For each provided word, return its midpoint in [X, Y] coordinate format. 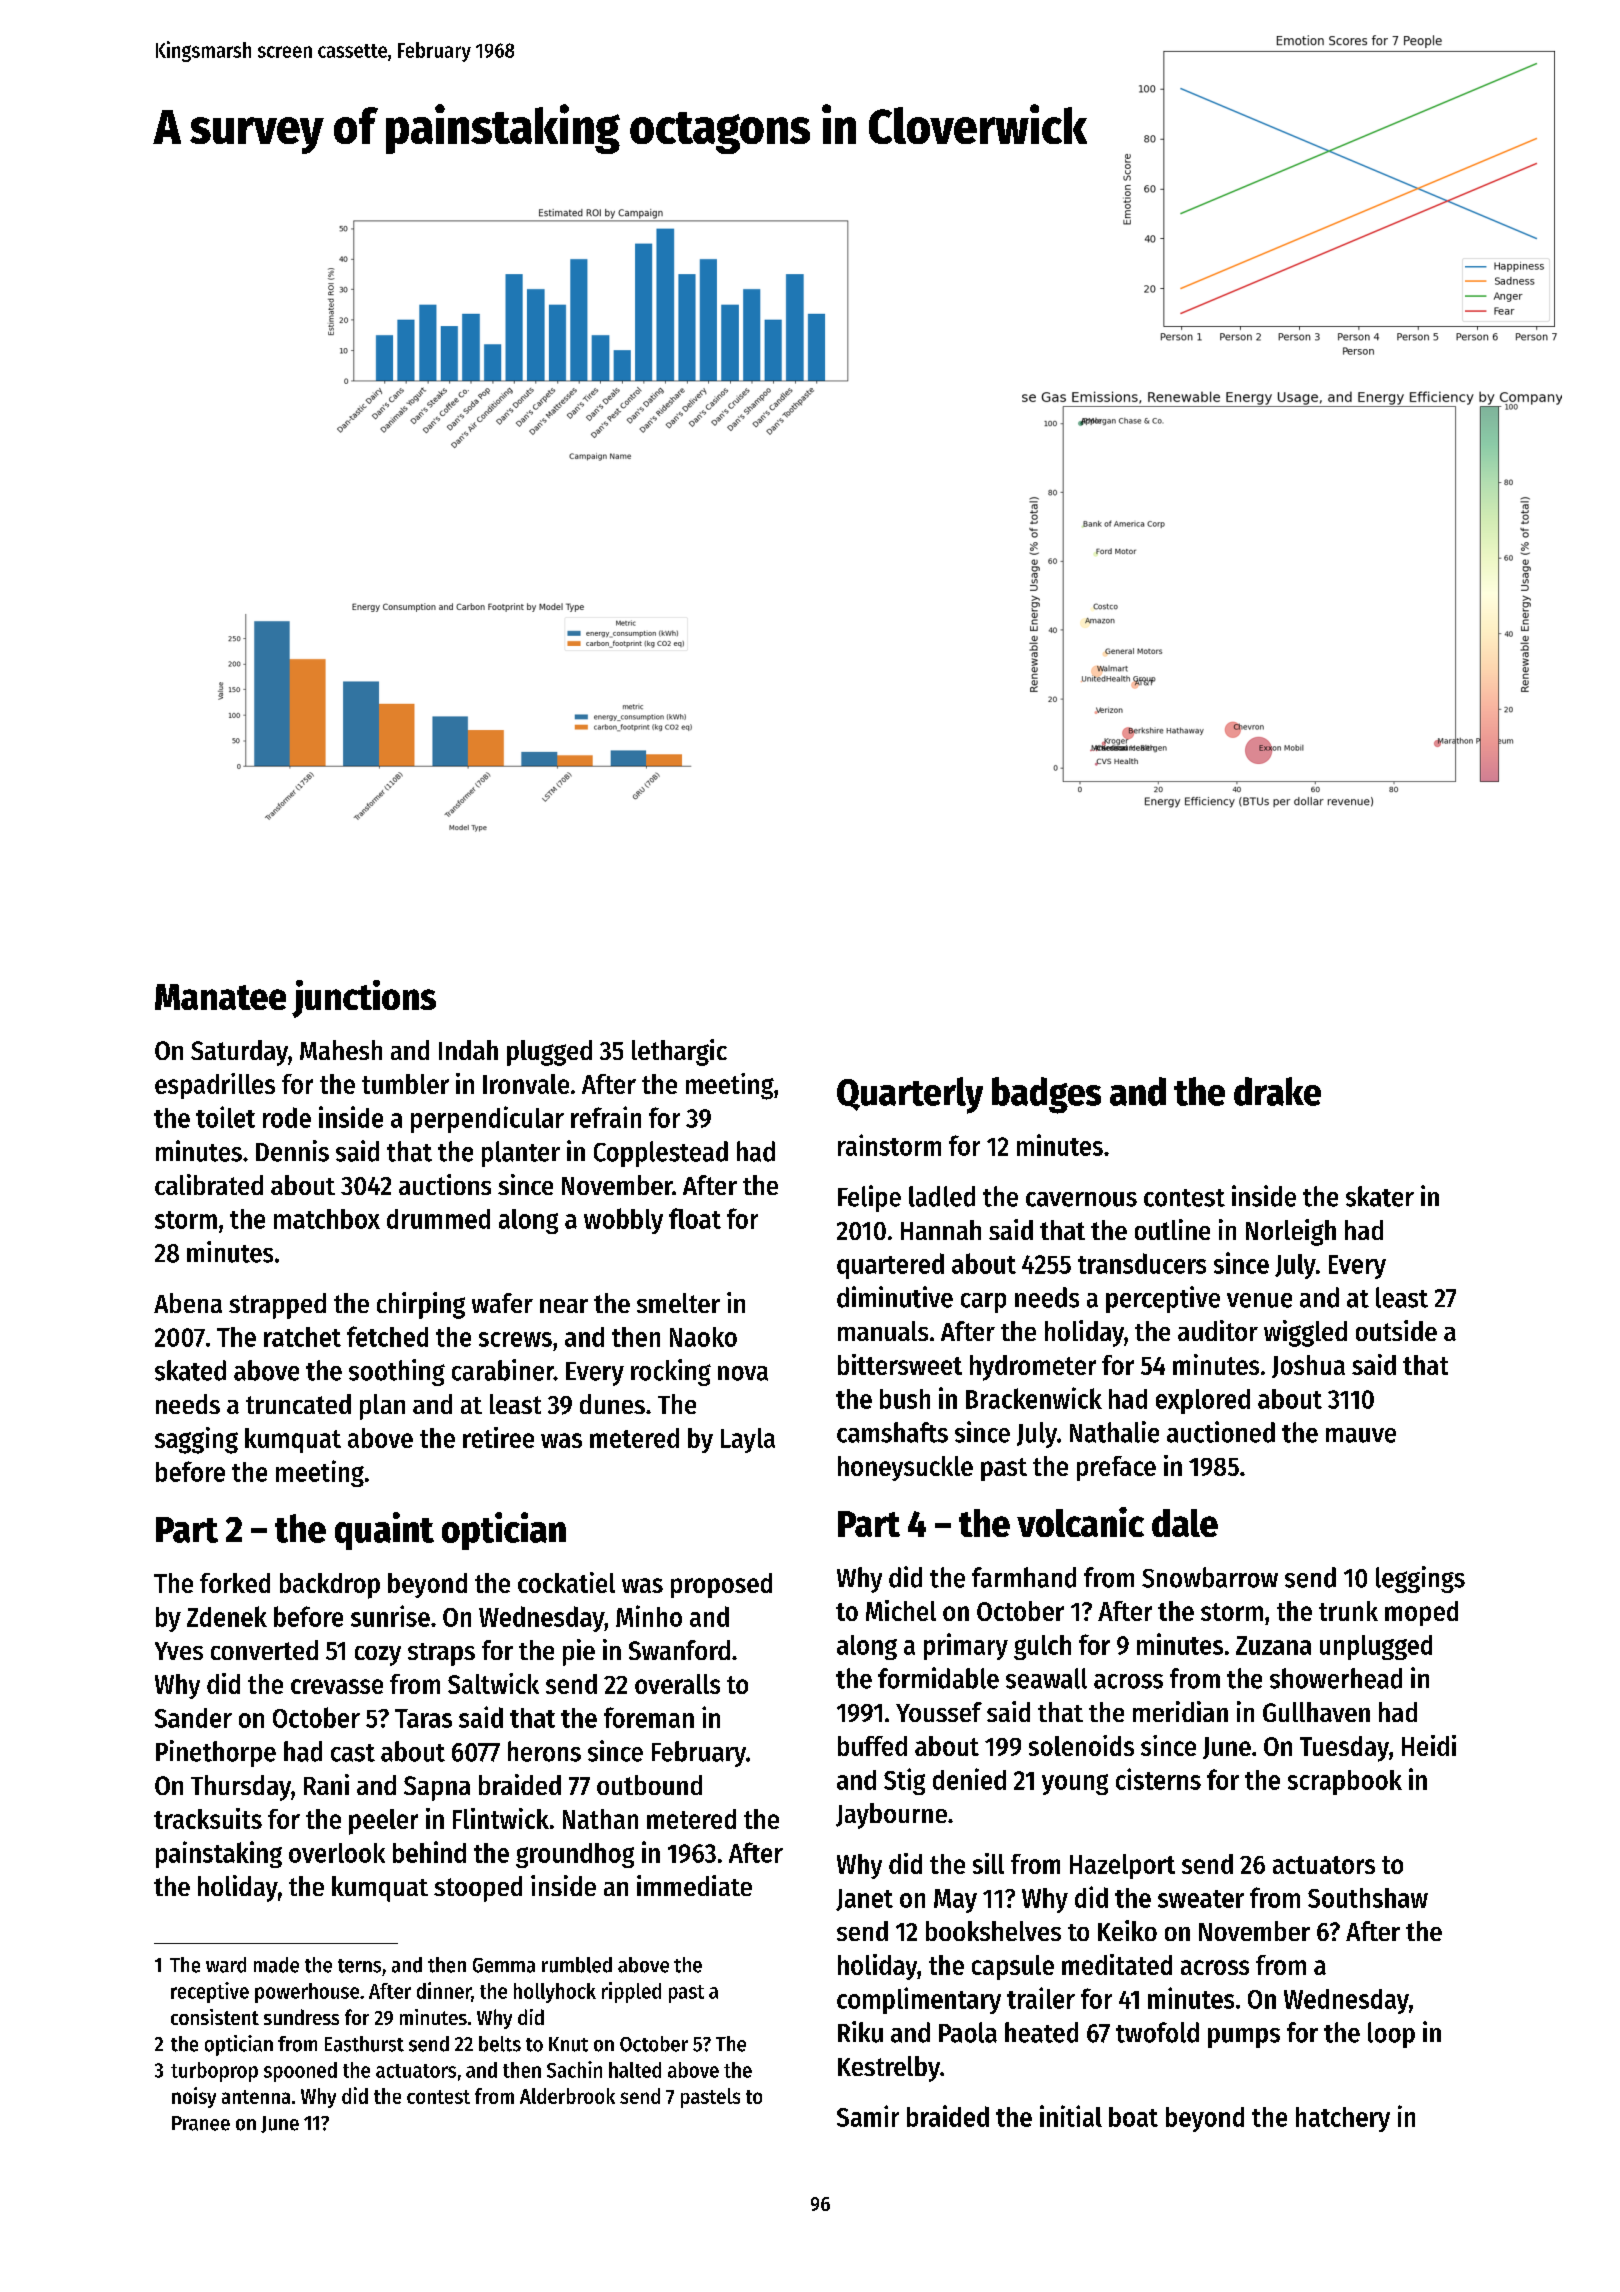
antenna [256, 2097]
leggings [1420, 1579]
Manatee [220, 997]
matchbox [327, 1219]
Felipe [869, 1198]
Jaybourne [891, 1816]
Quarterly [910, 1095]
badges [1046, 1095]
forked [235, 1583]
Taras [423, 1718]
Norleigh [1291, 1232]
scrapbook [1345, 1782]
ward [226, 1965]
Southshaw [1368, 1898]
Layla [748, 1440]
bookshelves [993, 1931]
